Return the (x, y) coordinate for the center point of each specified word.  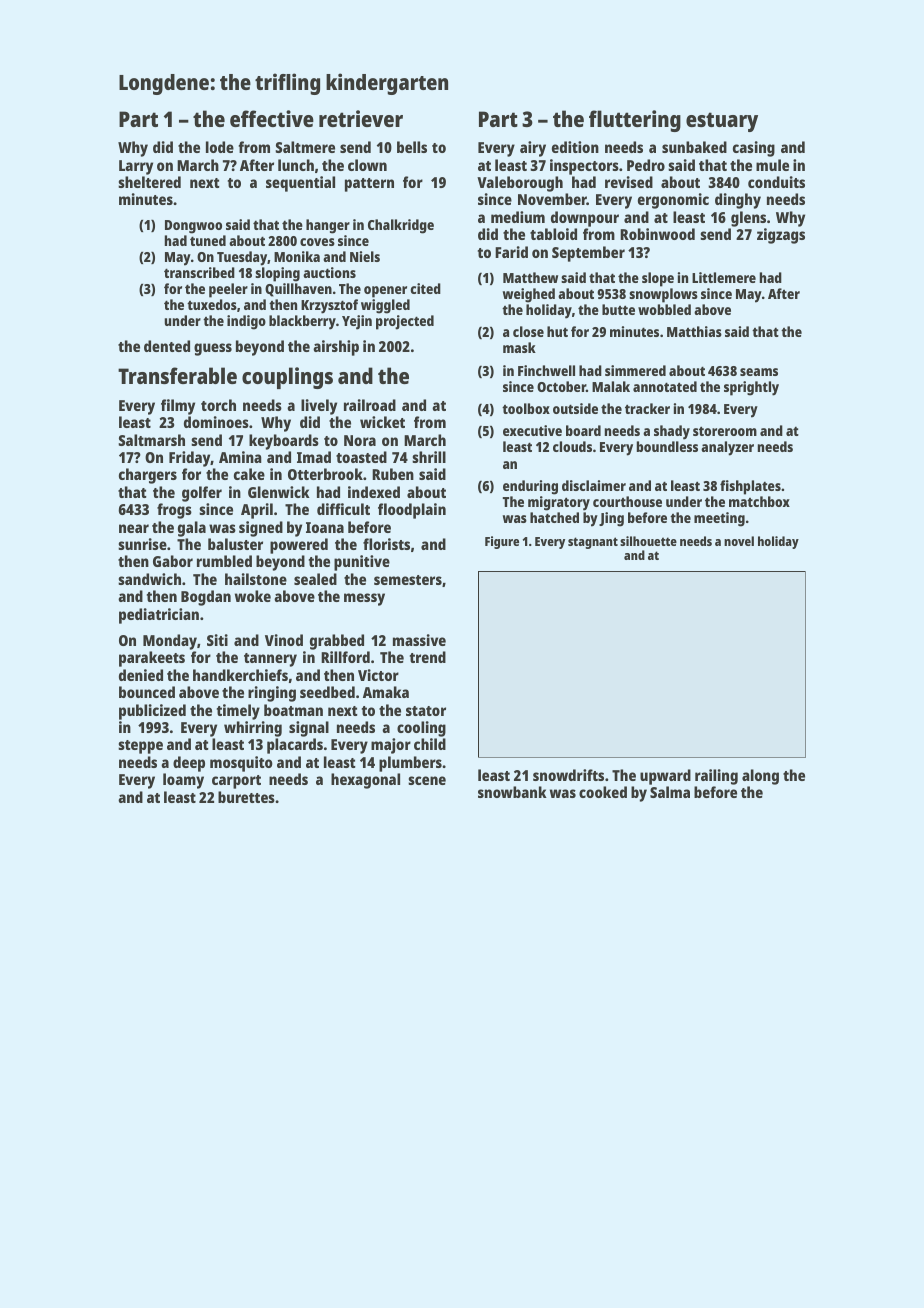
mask (519, 347)
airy (533, 149)
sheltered (149, 182)
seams (759, 372)
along (760, 777)
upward (665, 777)
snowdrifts (568, 775)
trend (428, 657)
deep (189, 764)
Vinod (284, 640)
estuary (722, 122)
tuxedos (212, 304)
